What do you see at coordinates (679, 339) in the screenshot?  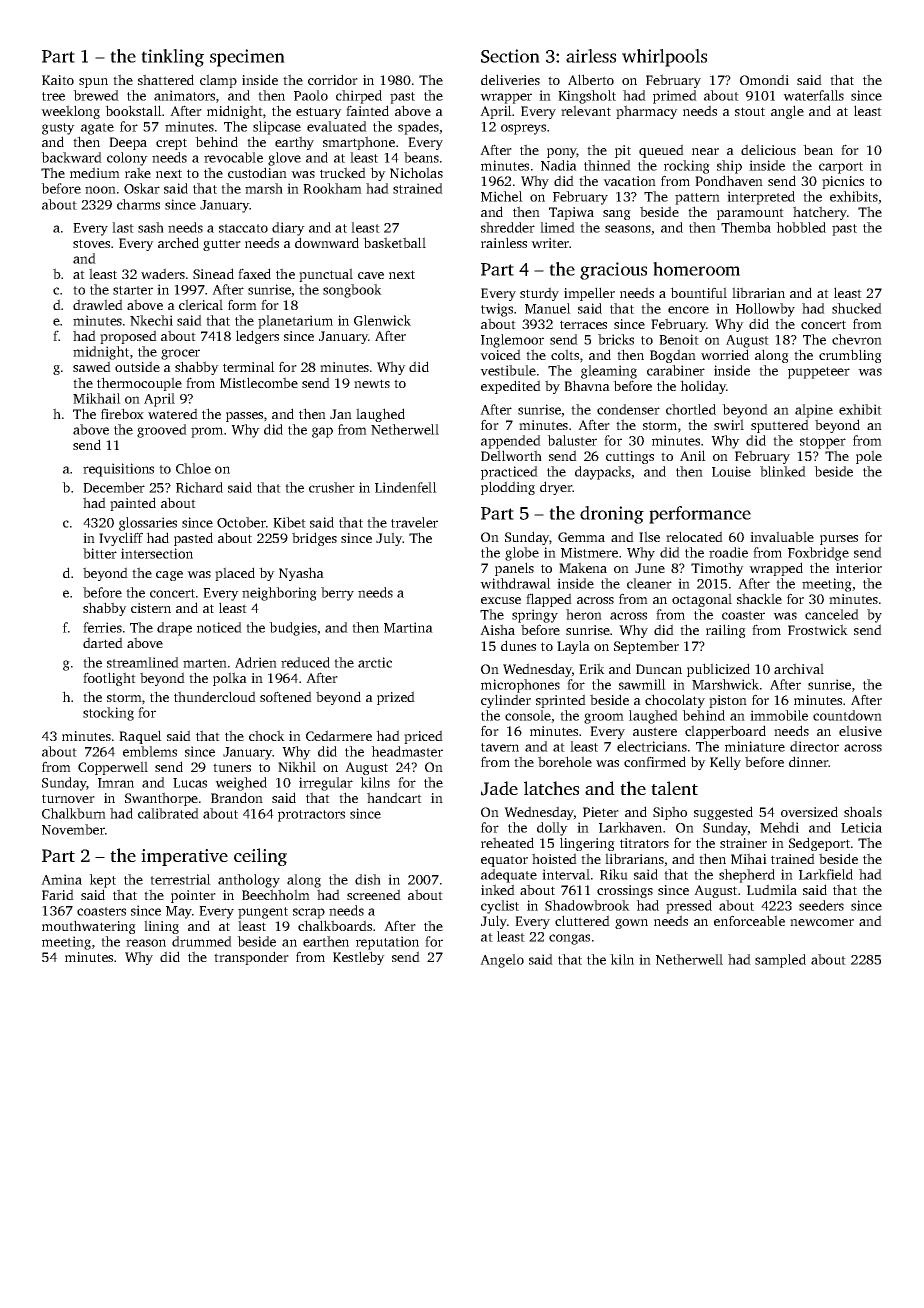 I see `Benoit` at bounding box center [679, 339].
